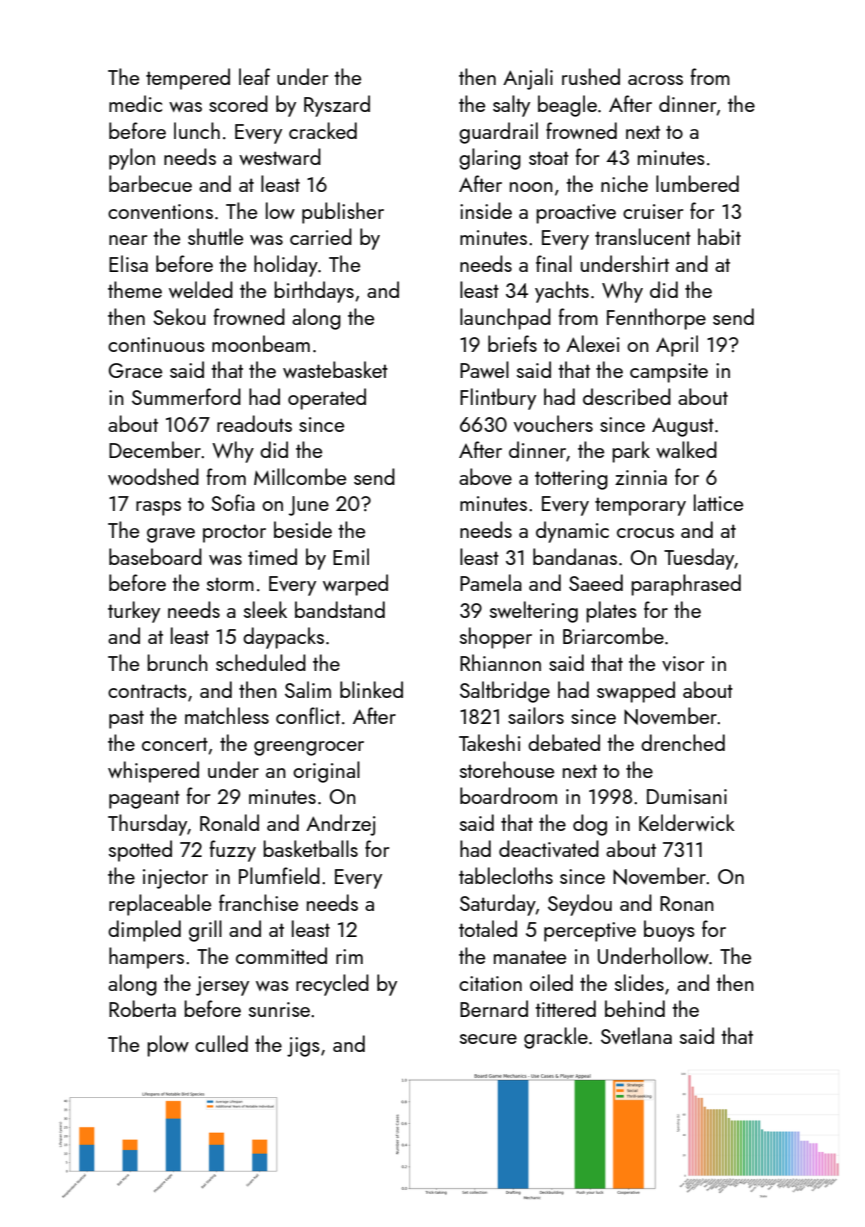  I want to click on leaf, so click(254, 76).
